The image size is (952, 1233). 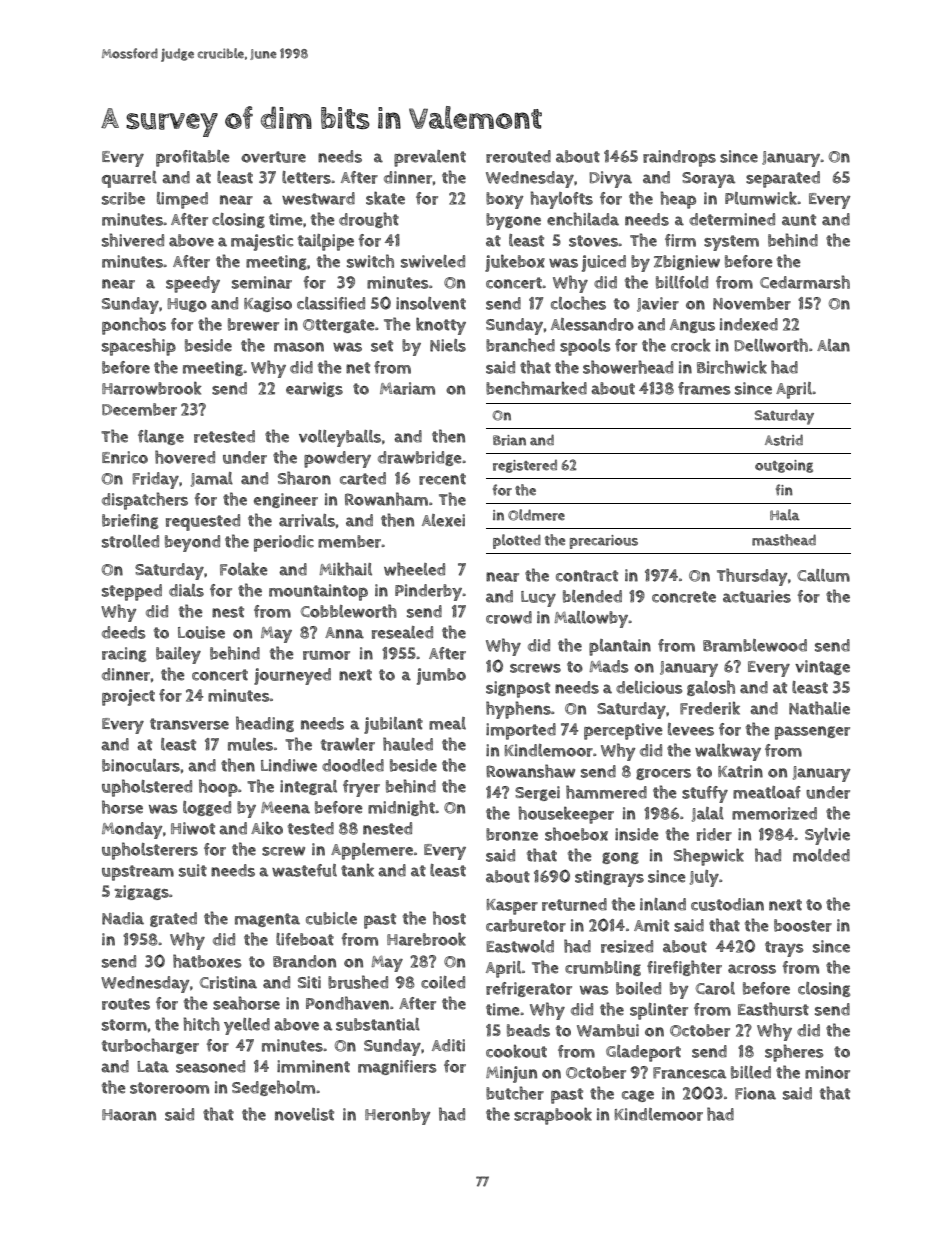 I want to click on Heronby, so click(x=397, y=1116).
